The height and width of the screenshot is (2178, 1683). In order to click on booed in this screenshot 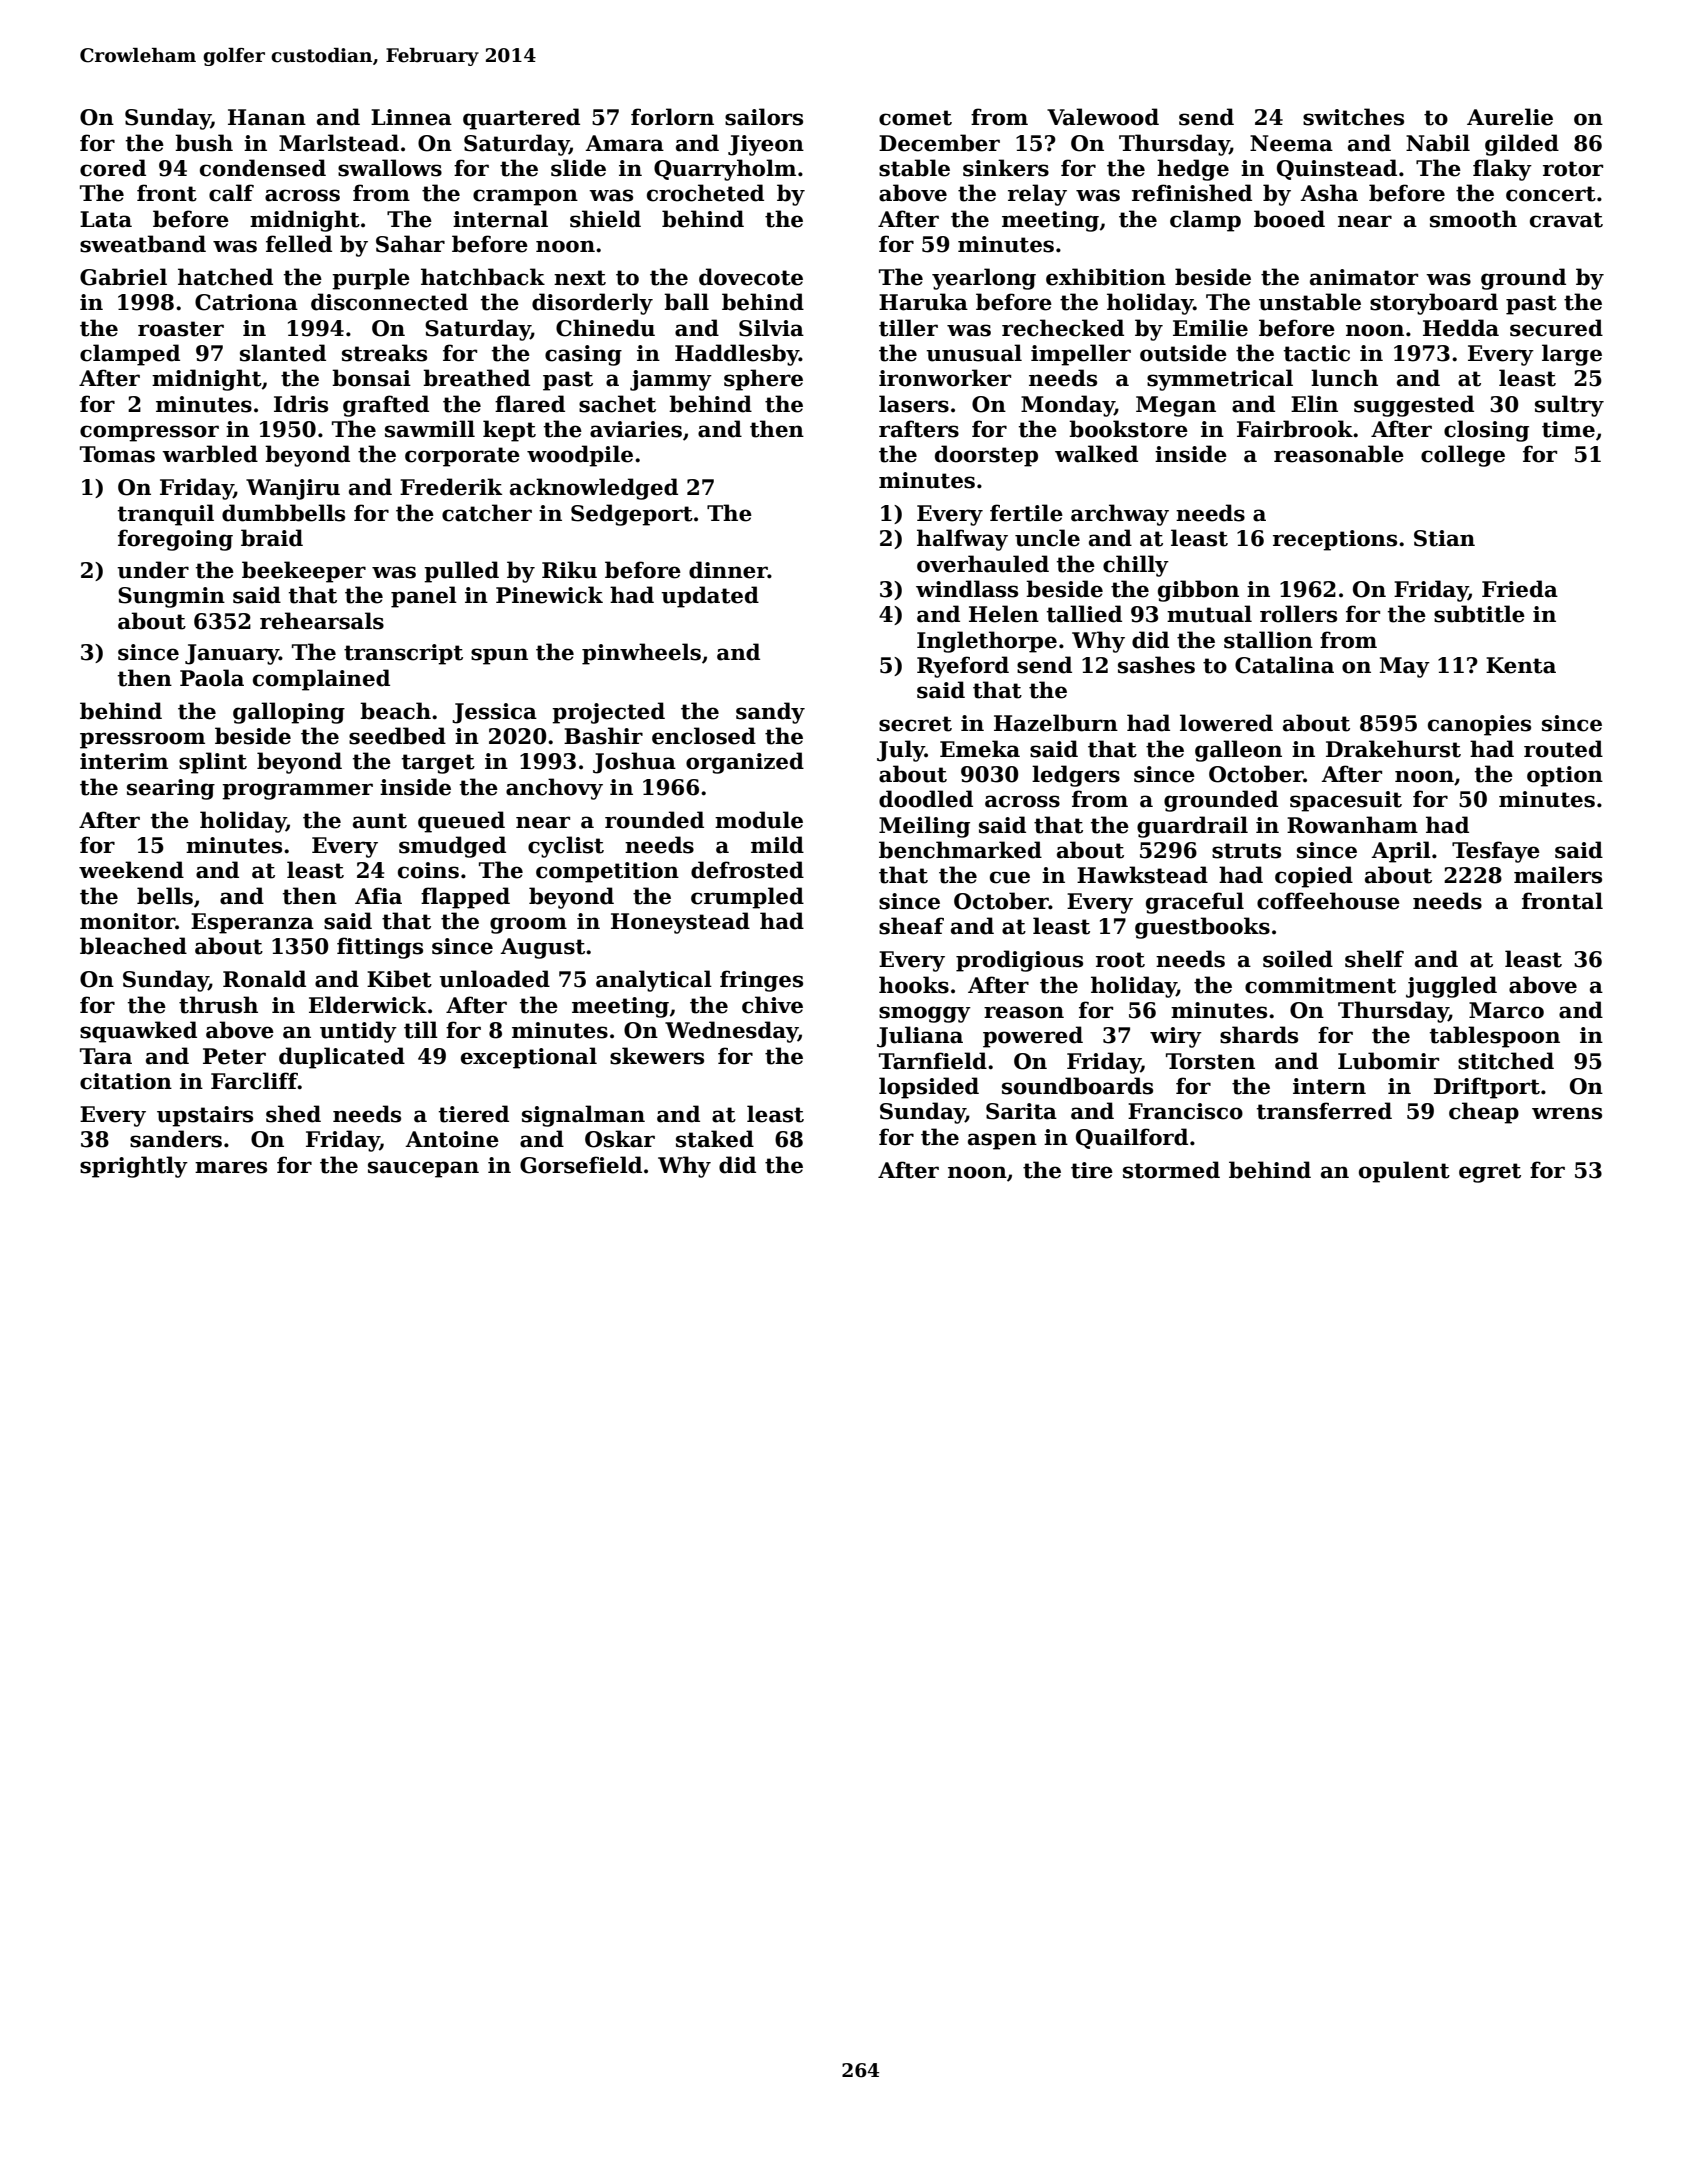, I will do `click(1289, 219)`.
